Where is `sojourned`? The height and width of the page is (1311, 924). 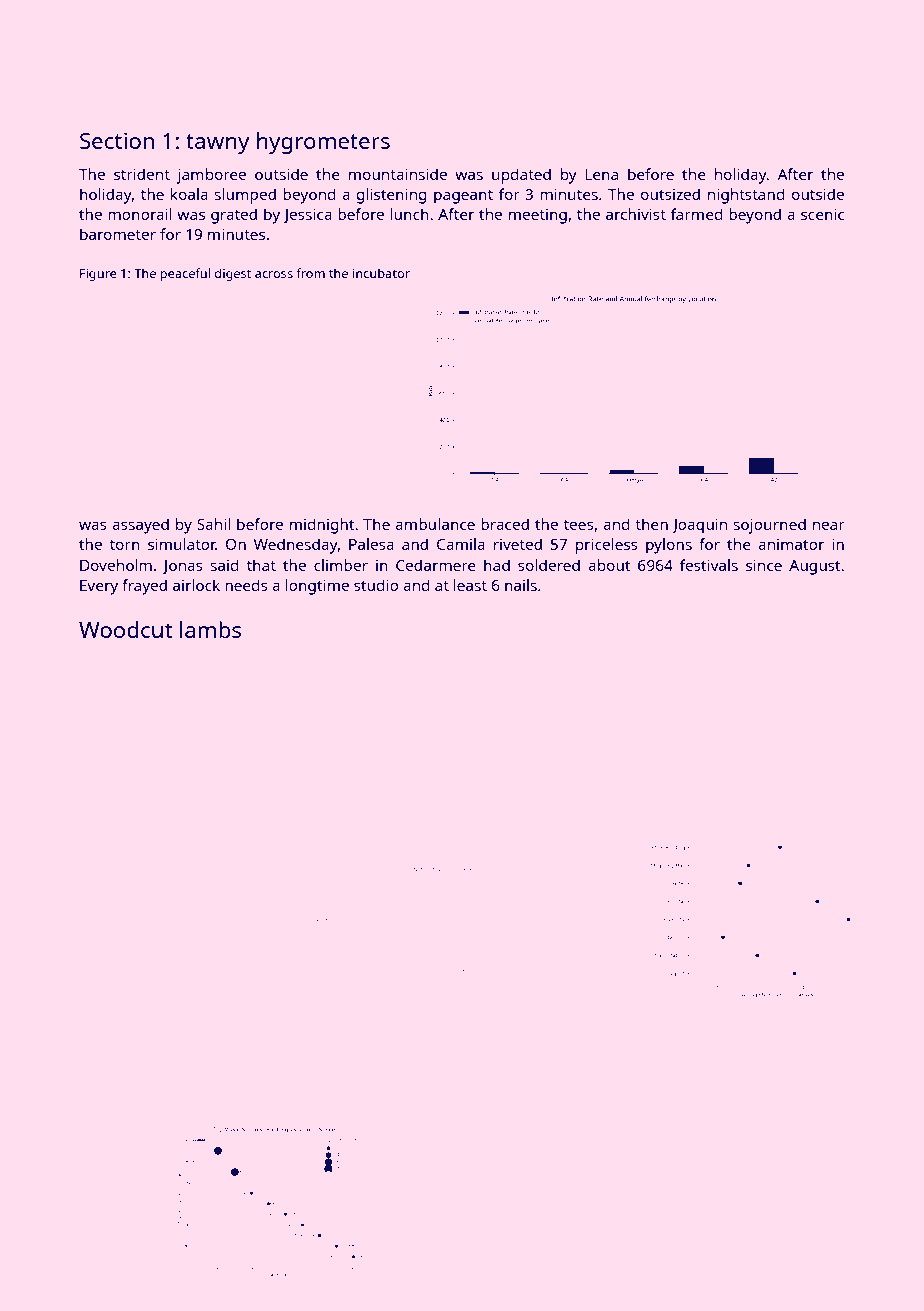 sojourned is located at coordinates (769, 526).
